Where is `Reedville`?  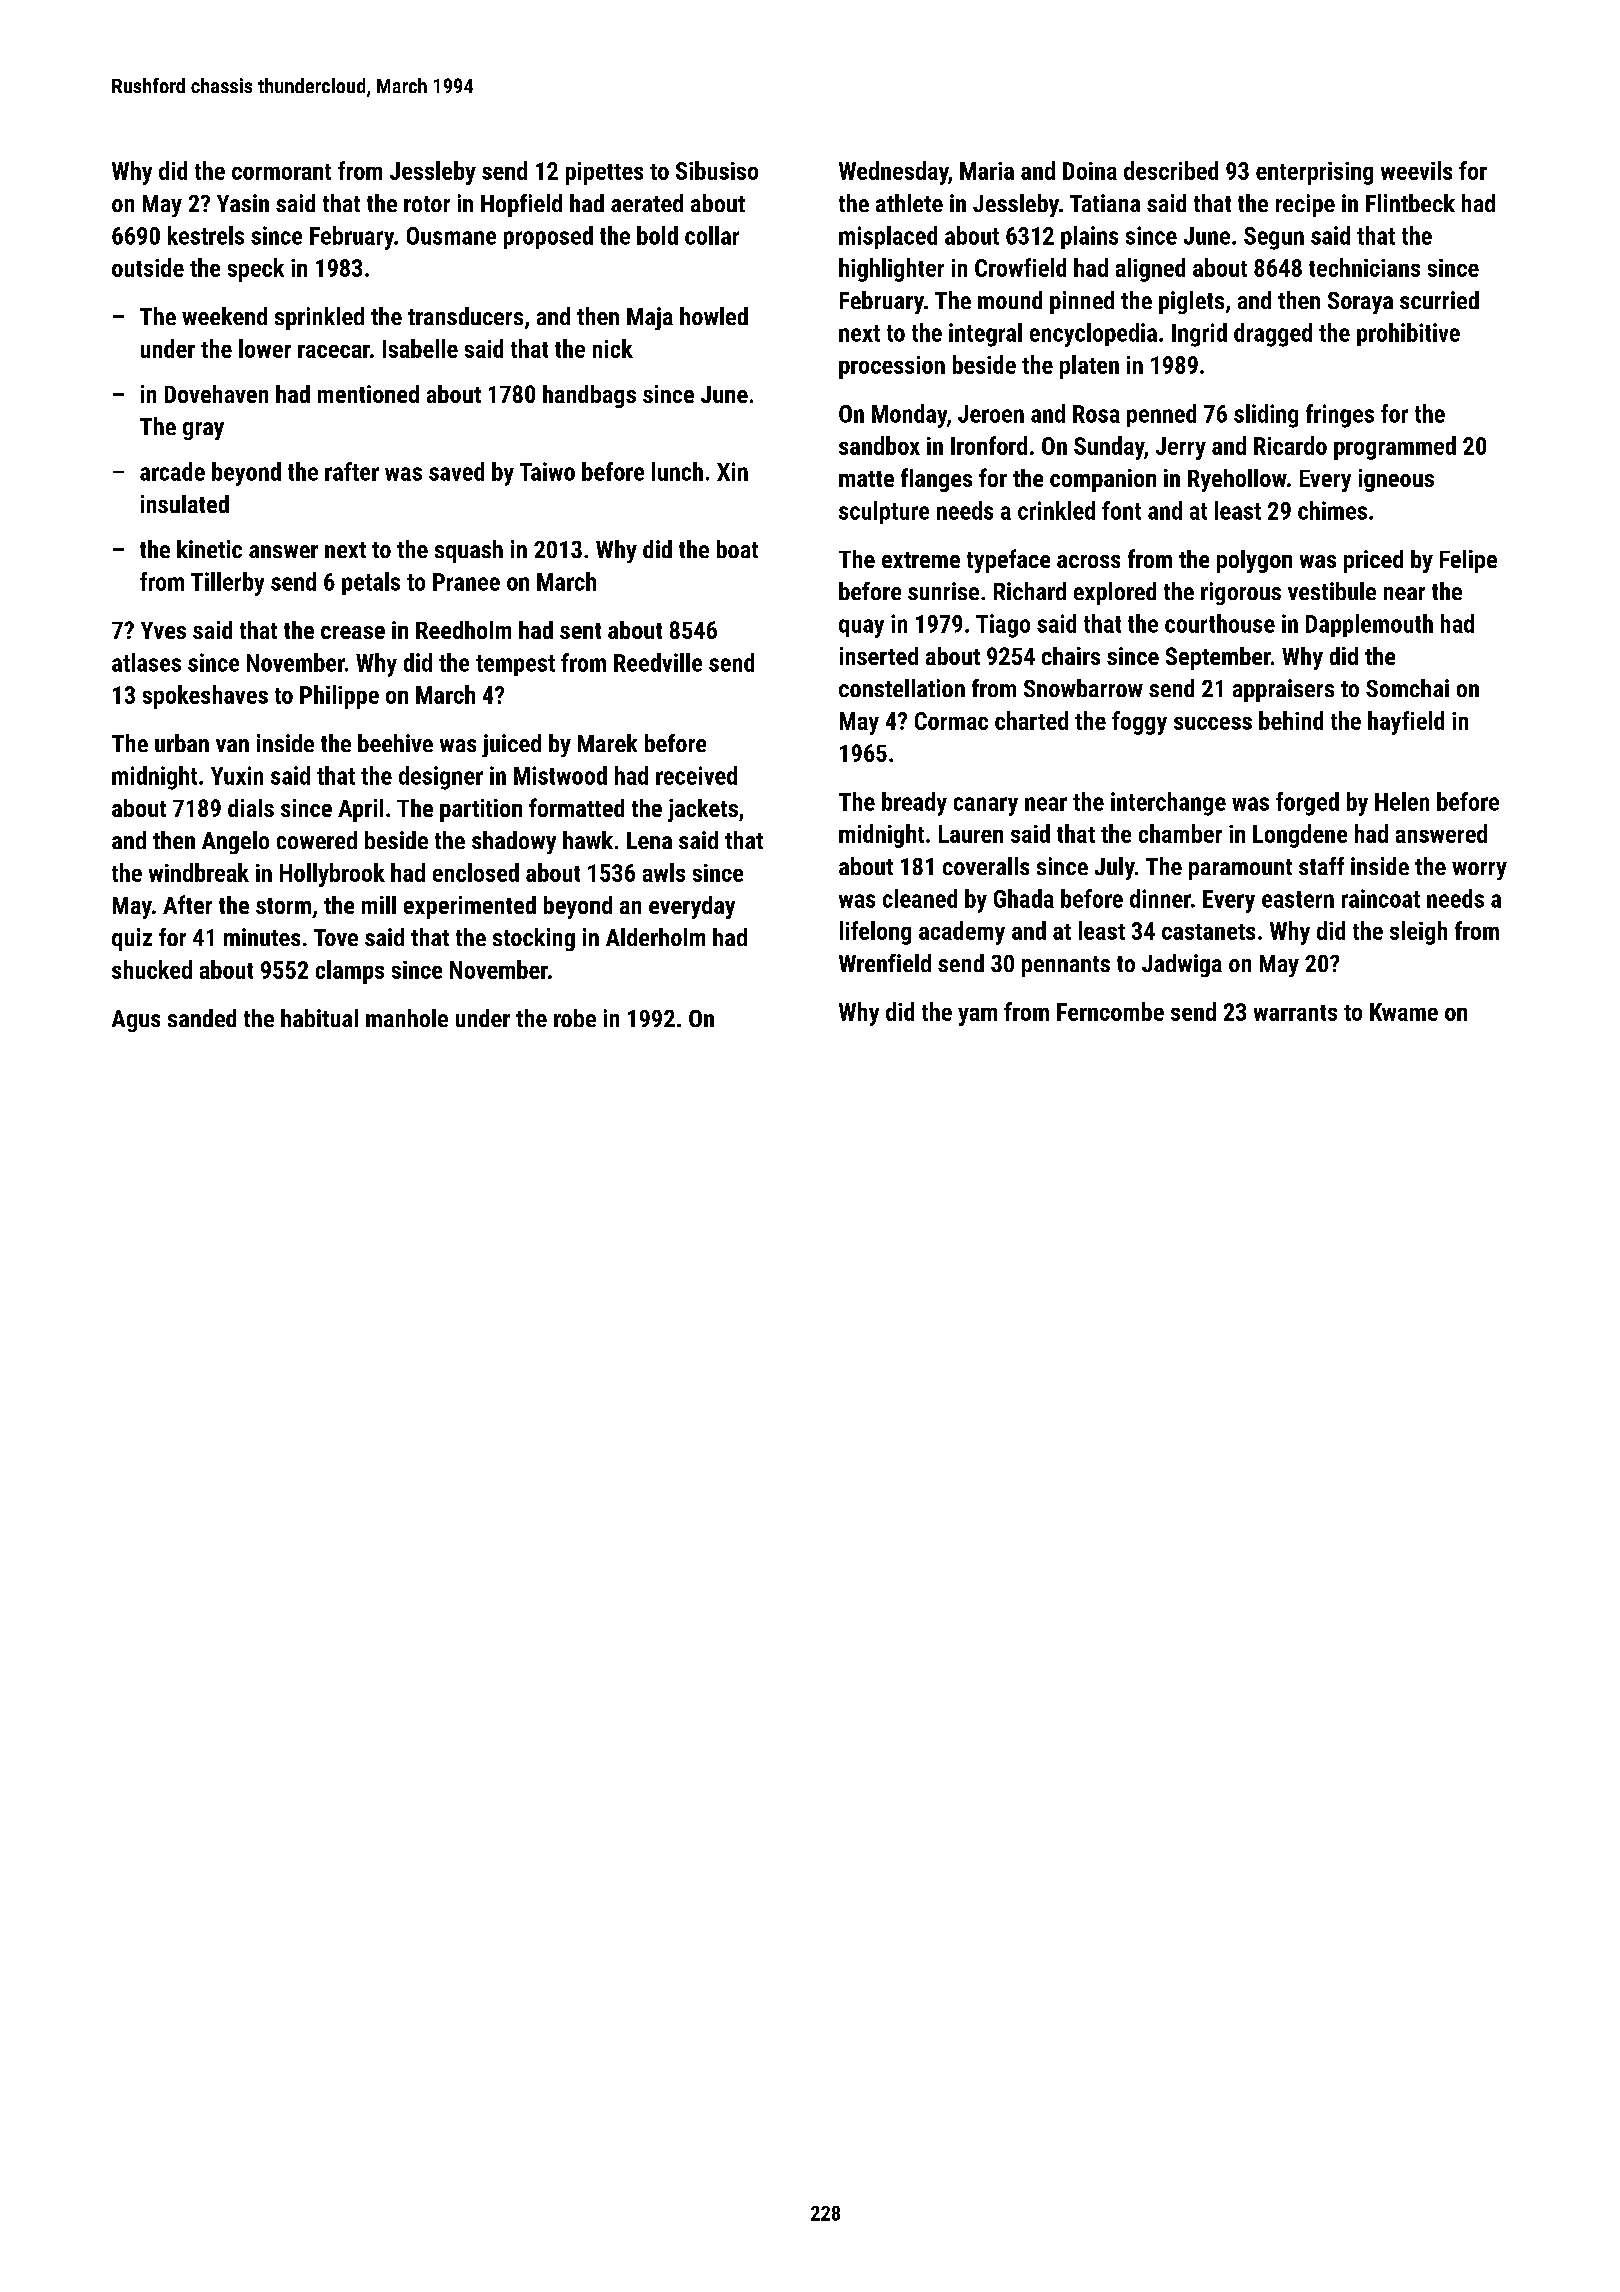 Reedville is located at coordinates (658, 662).
